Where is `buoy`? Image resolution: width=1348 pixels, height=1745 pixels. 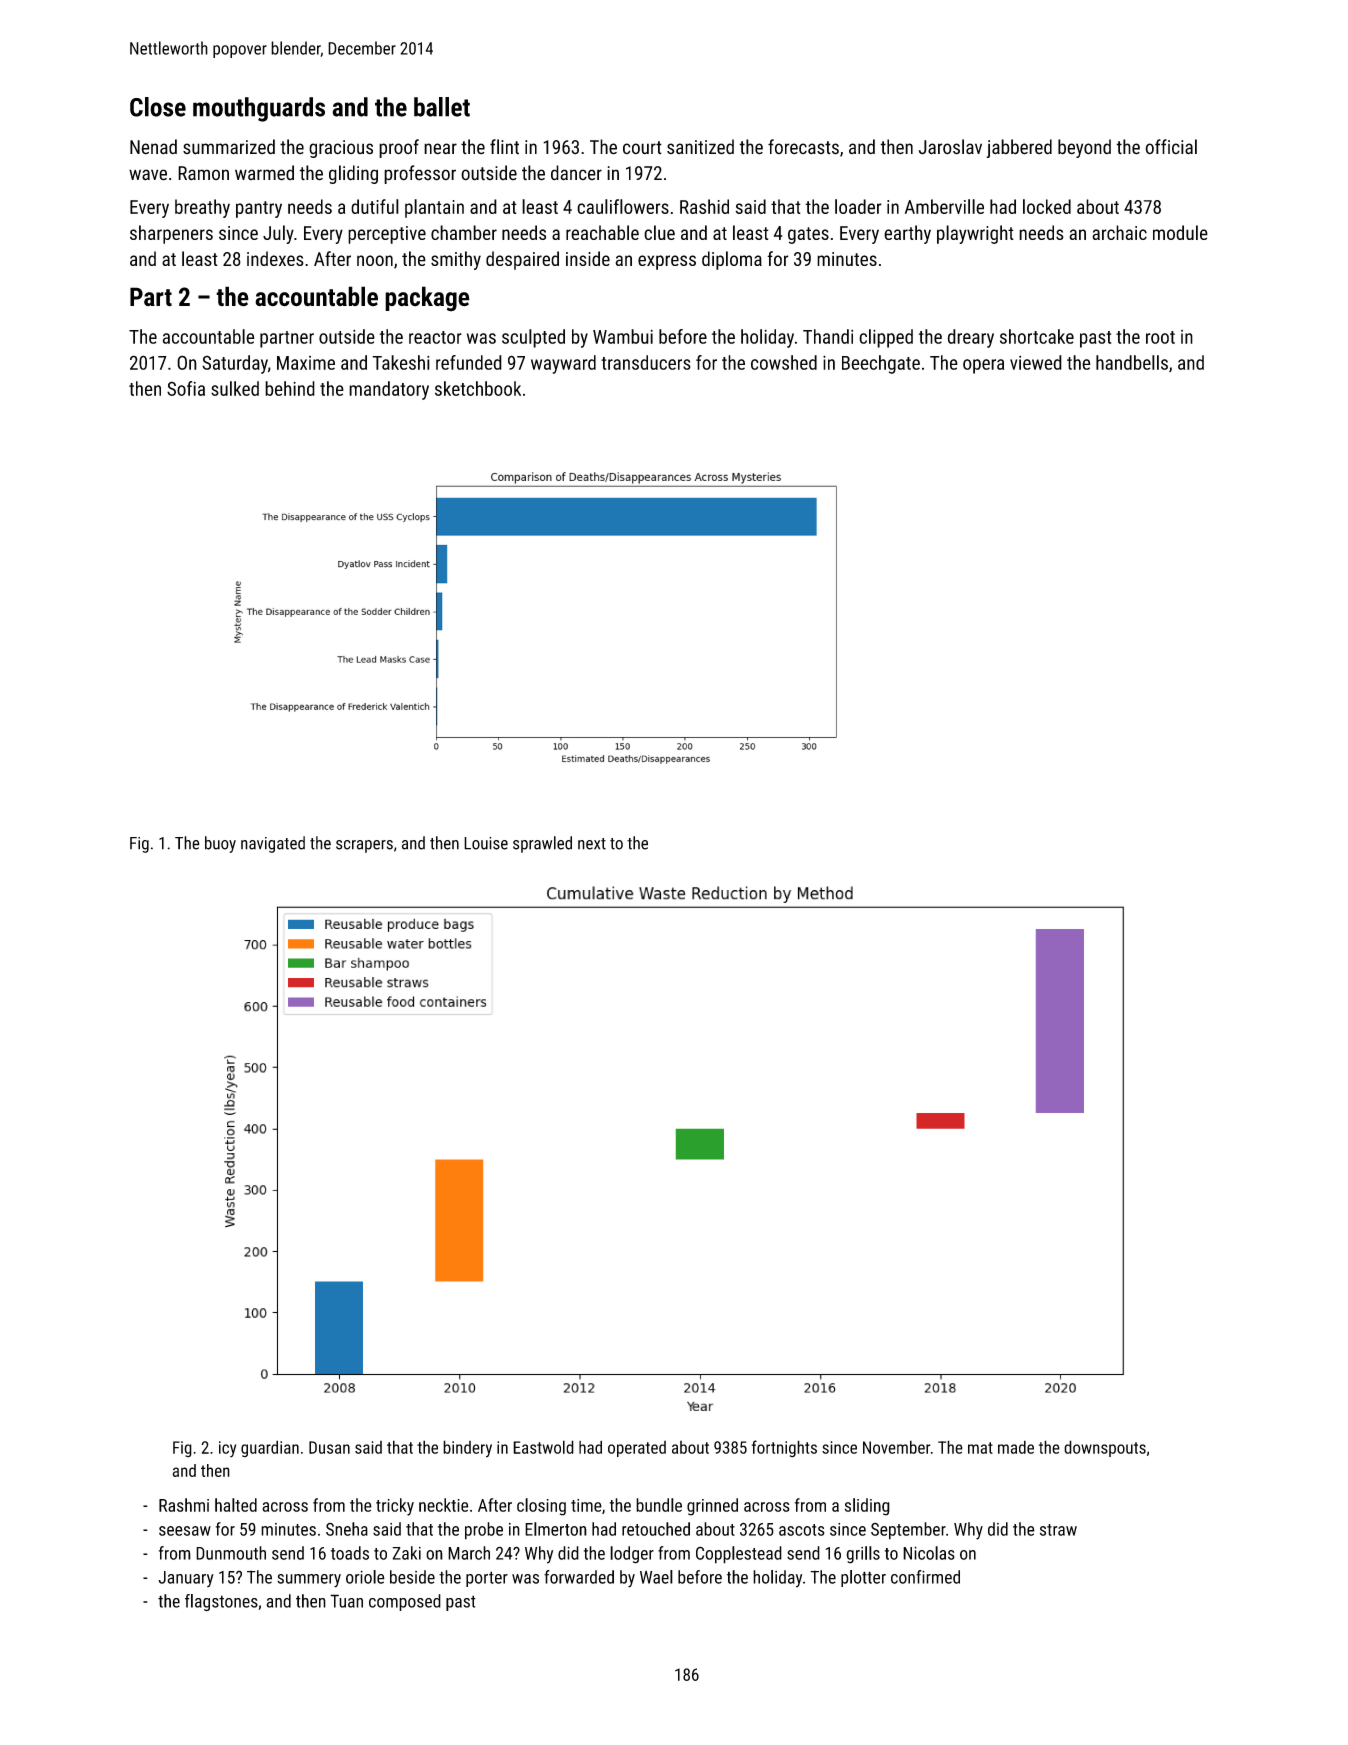
buoy is located at coordinates (220, 844).
